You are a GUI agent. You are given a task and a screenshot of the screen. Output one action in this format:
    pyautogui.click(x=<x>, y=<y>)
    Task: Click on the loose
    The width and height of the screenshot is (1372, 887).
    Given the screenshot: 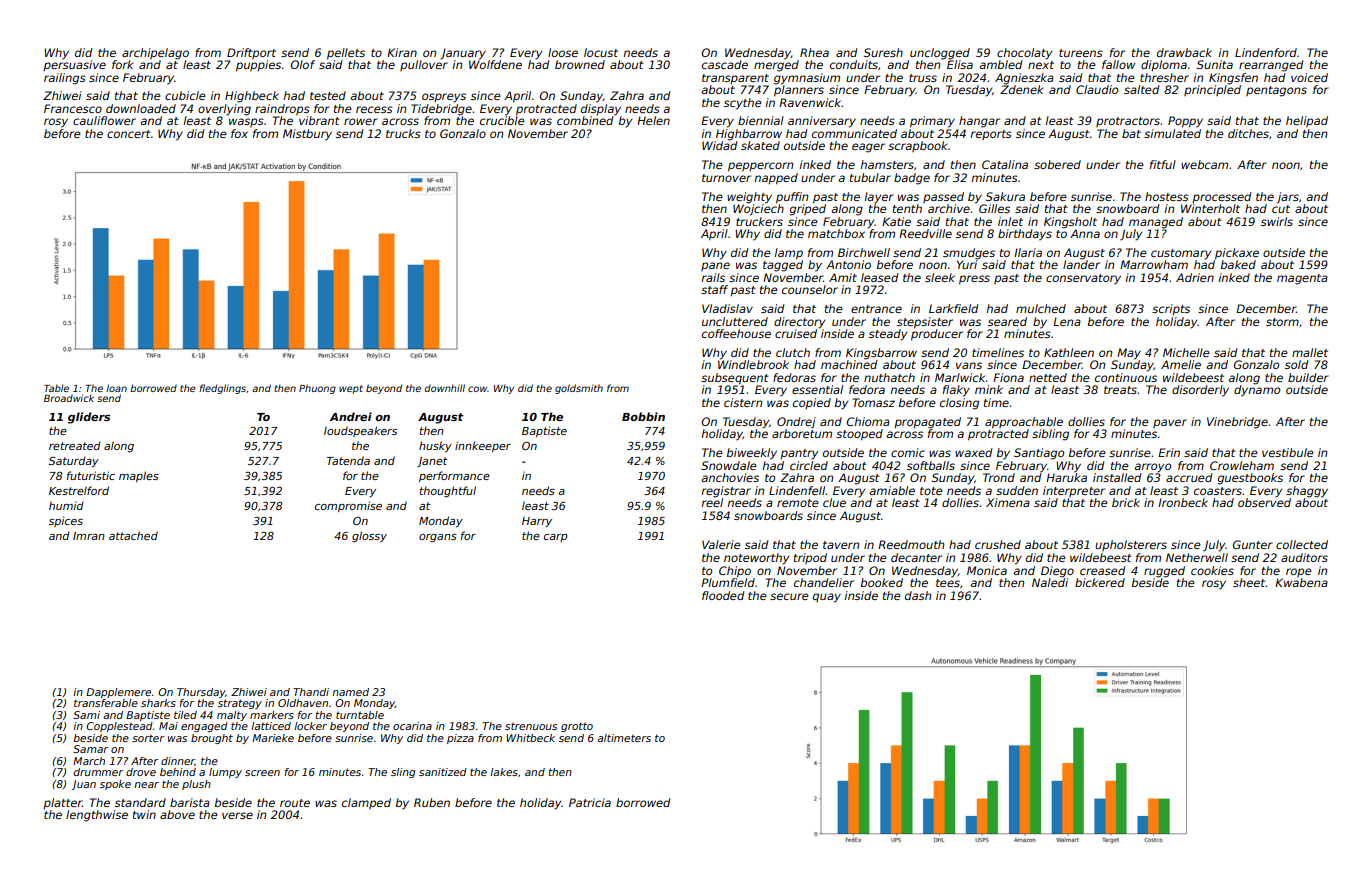 What is the action you would take?
    pyautogui.click(x=563, y=52)
